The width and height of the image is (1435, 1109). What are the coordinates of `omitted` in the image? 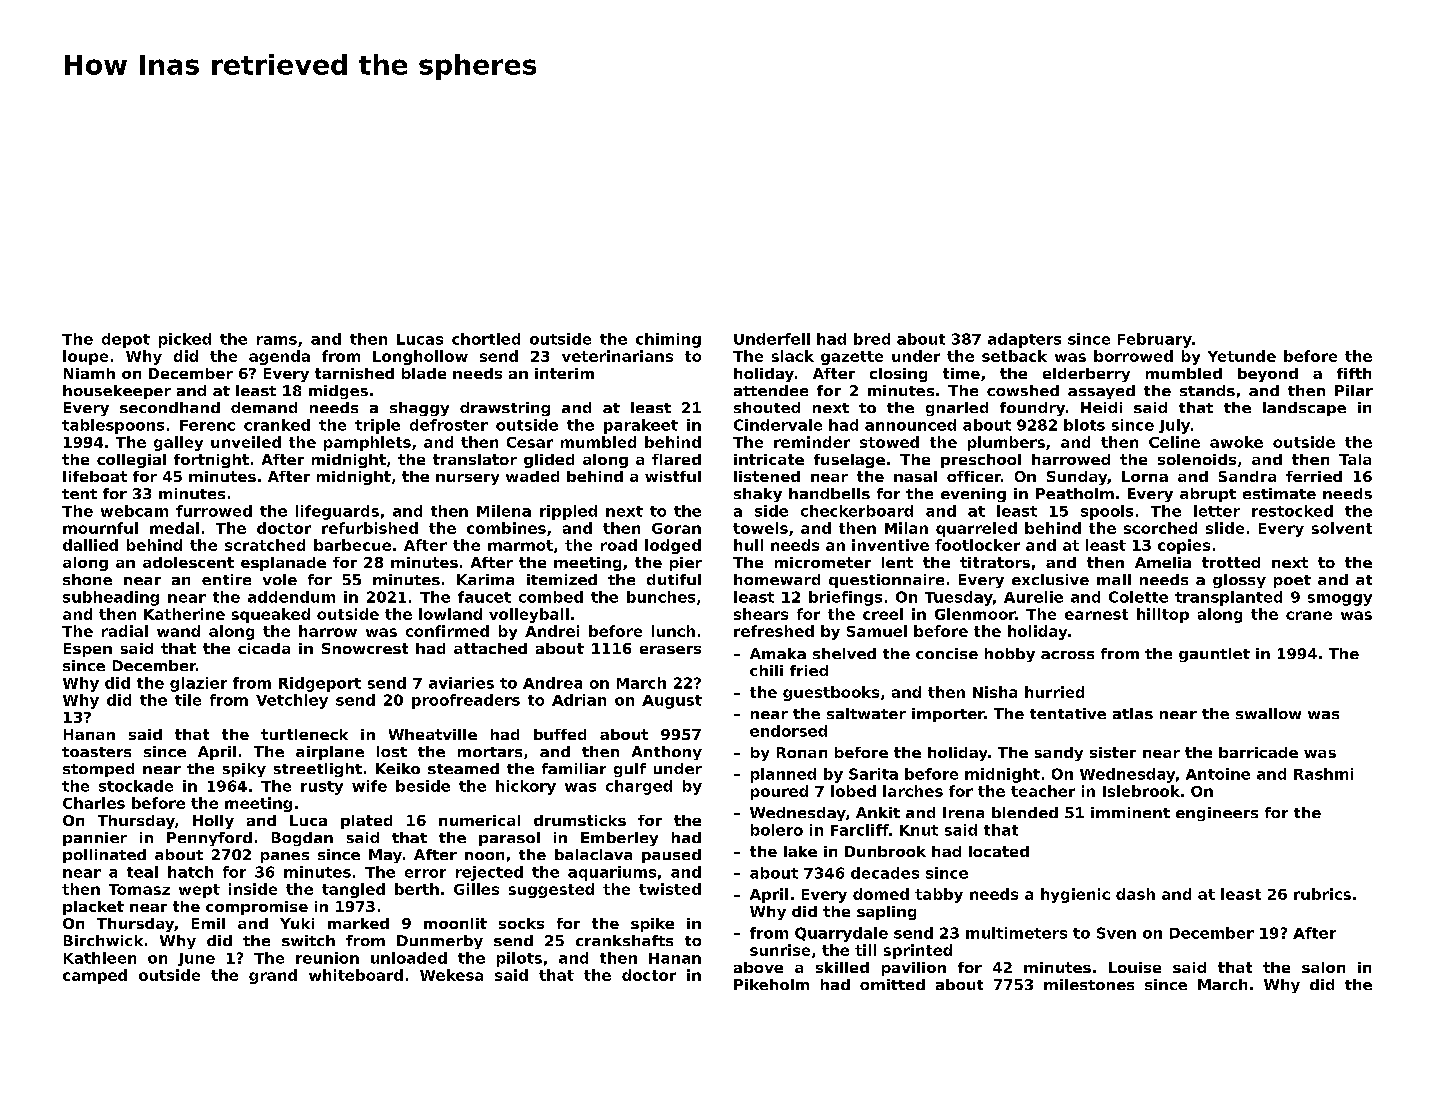 It's located at (892, 984).
